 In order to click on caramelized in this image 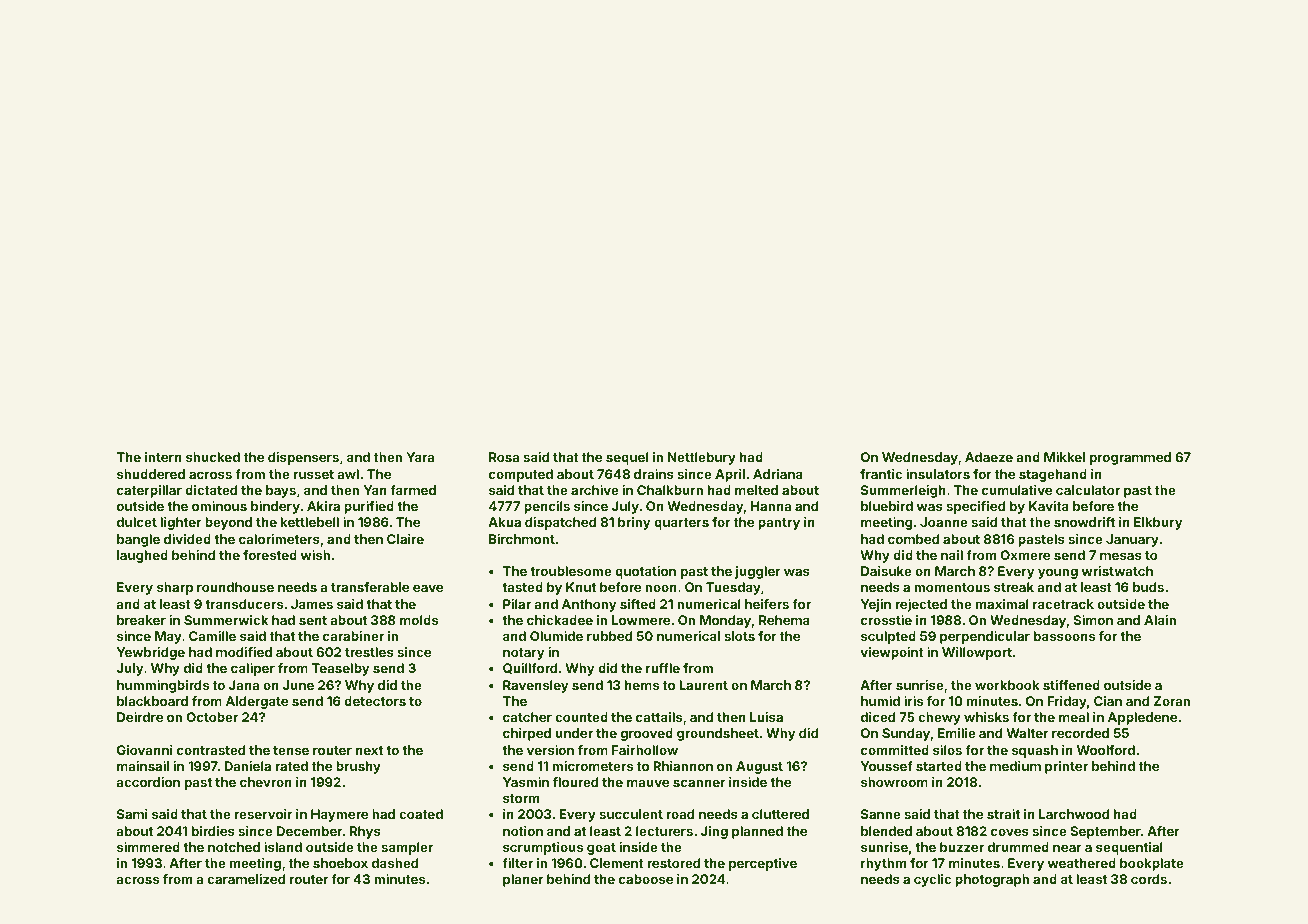, I will do `click(246, 879)`.
